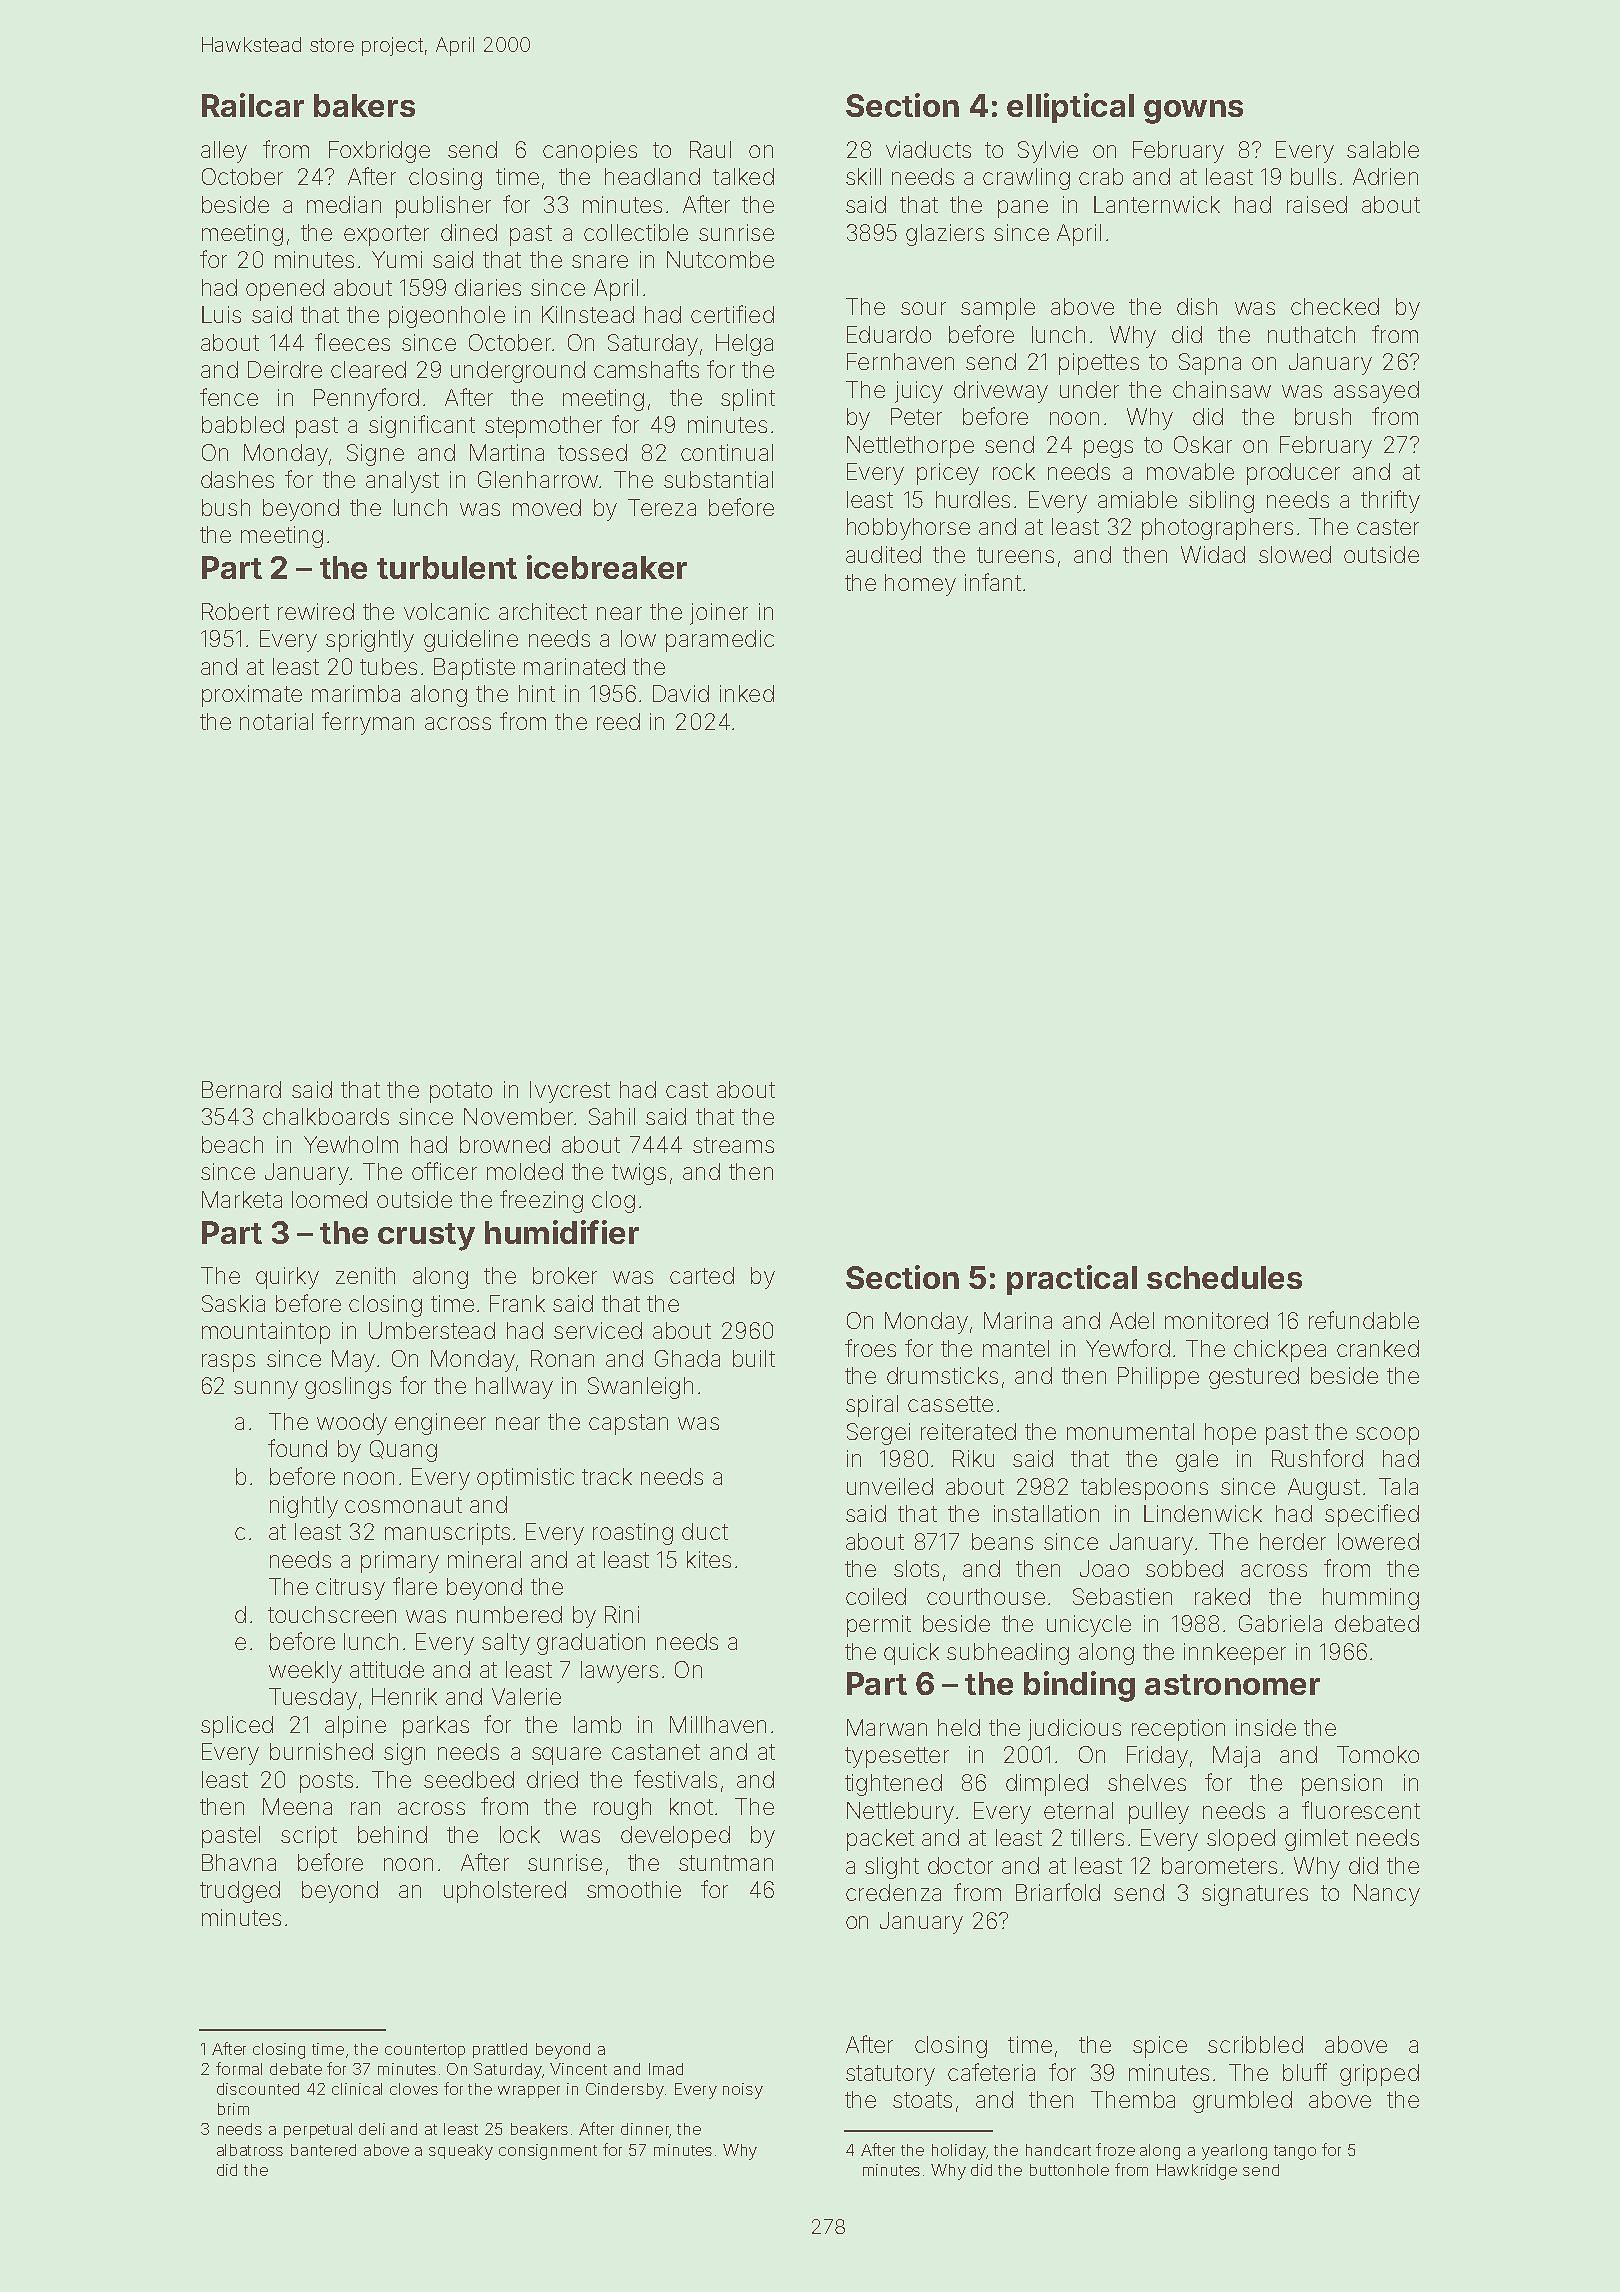  What do you see at coordinates (920, 585) in the image?
I see `homey` at bounding box center [920, 585].
